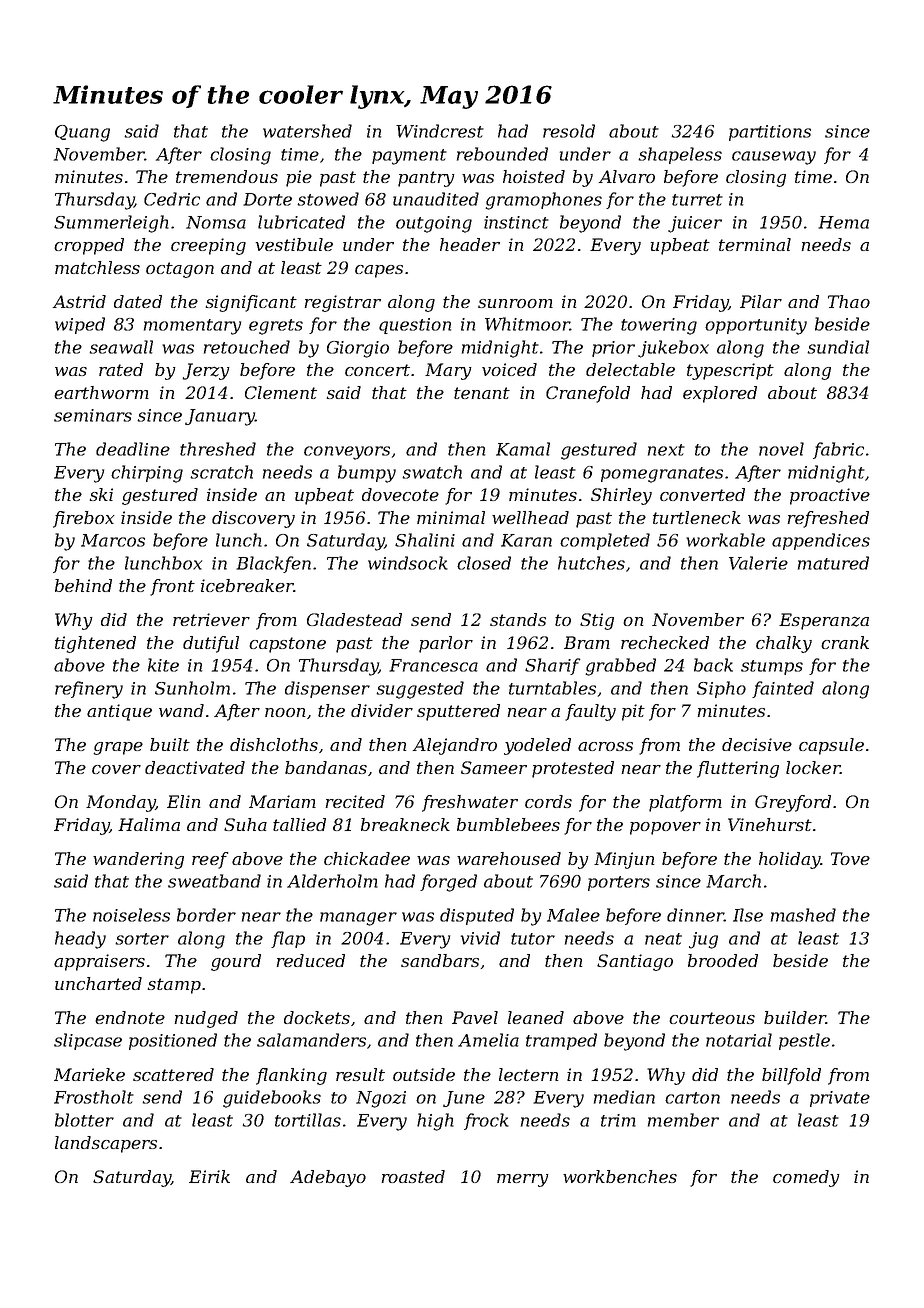 Image resolution: width=924 pixels, height=1308 pixels. What do you see at coordinates (211, 619) in the screenshot?
I see `retriever` at bounding box center [211, 619].
